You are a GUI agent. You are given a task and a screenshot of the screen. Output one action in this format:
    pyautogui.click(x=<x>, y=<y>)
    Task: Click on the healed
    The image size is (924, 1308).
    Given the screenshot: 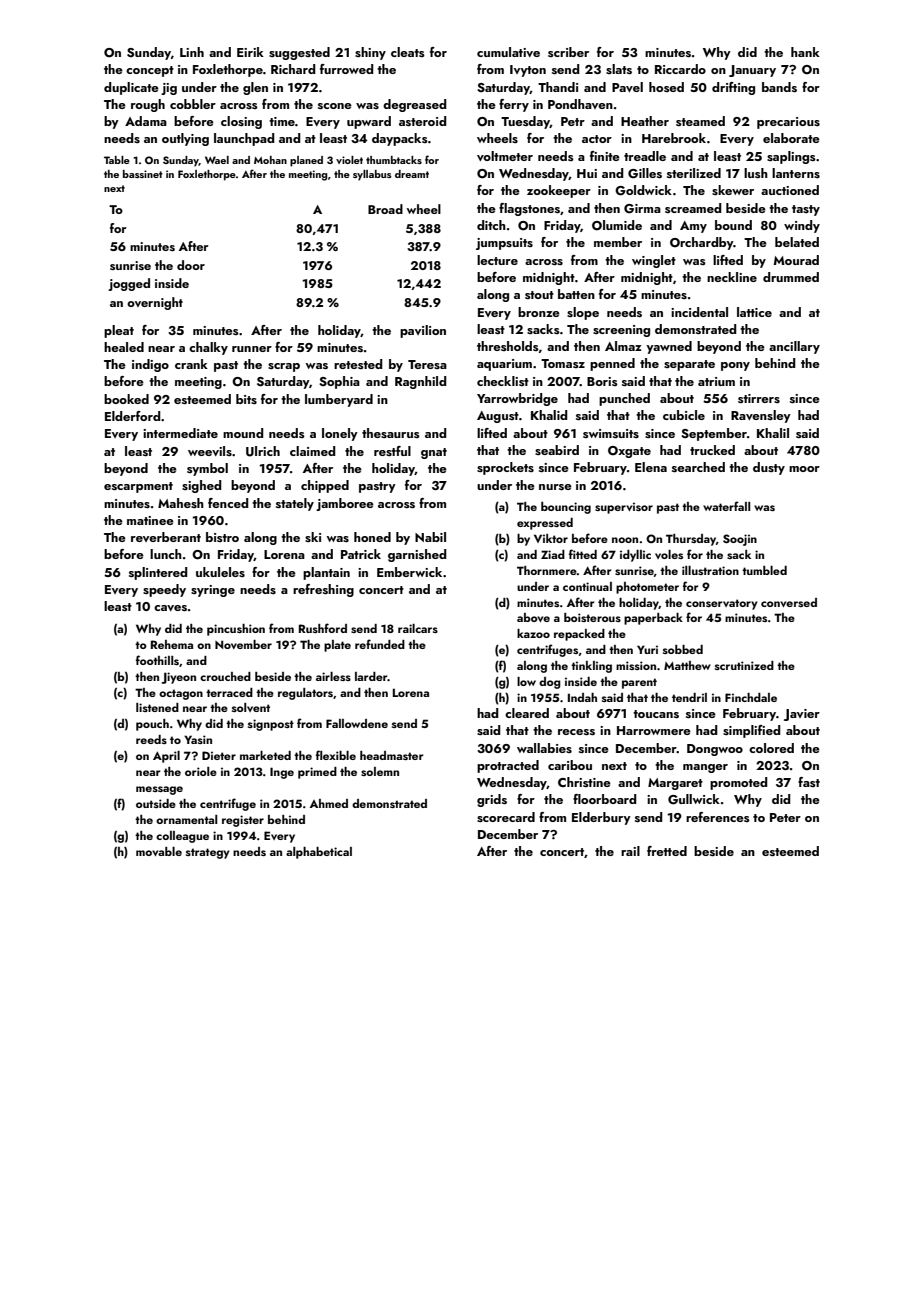 What is the action you would take?
    pyautogui.click(x=124, y=347)
